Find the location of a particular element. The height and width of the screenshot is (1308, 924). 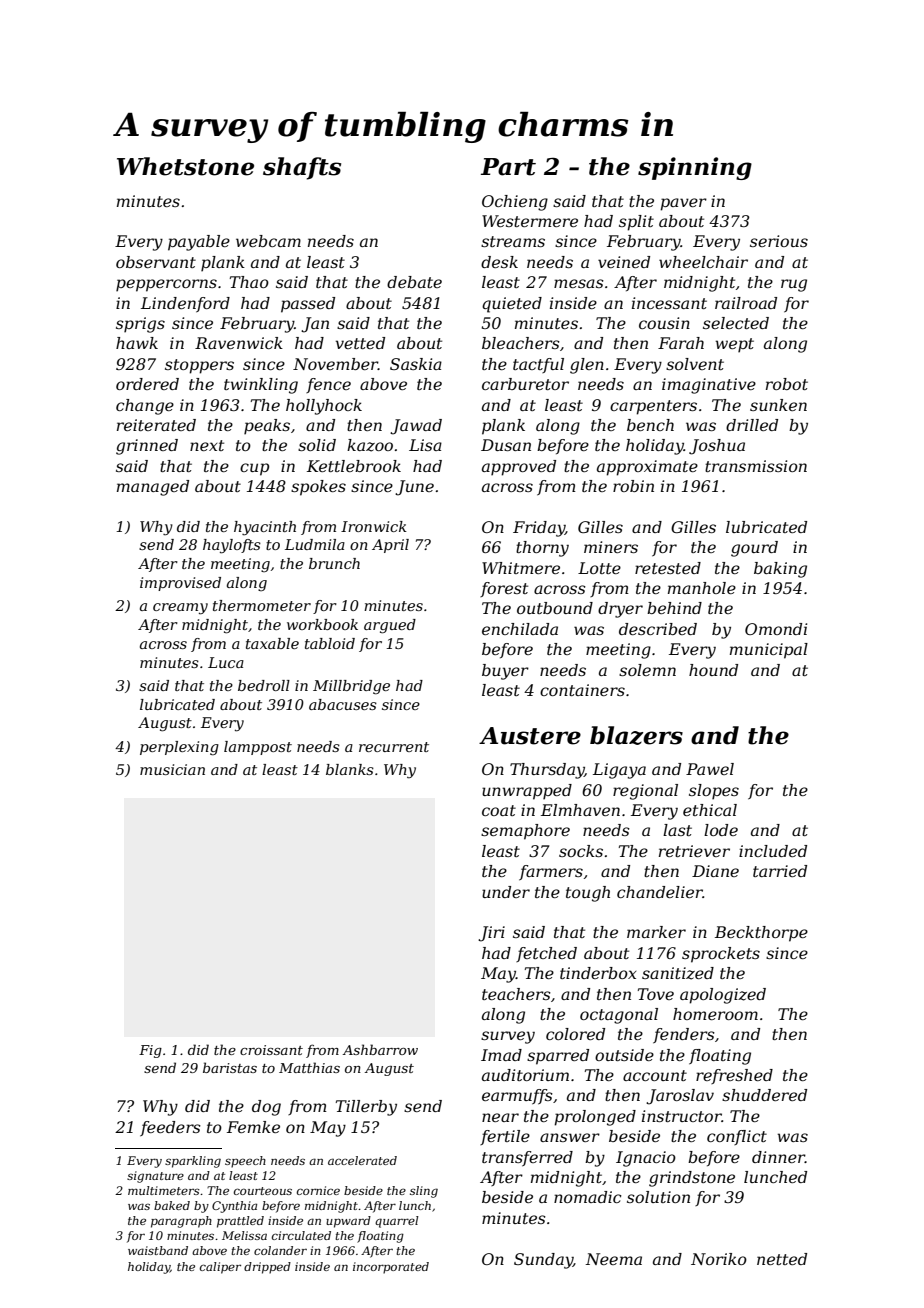

Sunday is located at coordinates (543, 1261).
